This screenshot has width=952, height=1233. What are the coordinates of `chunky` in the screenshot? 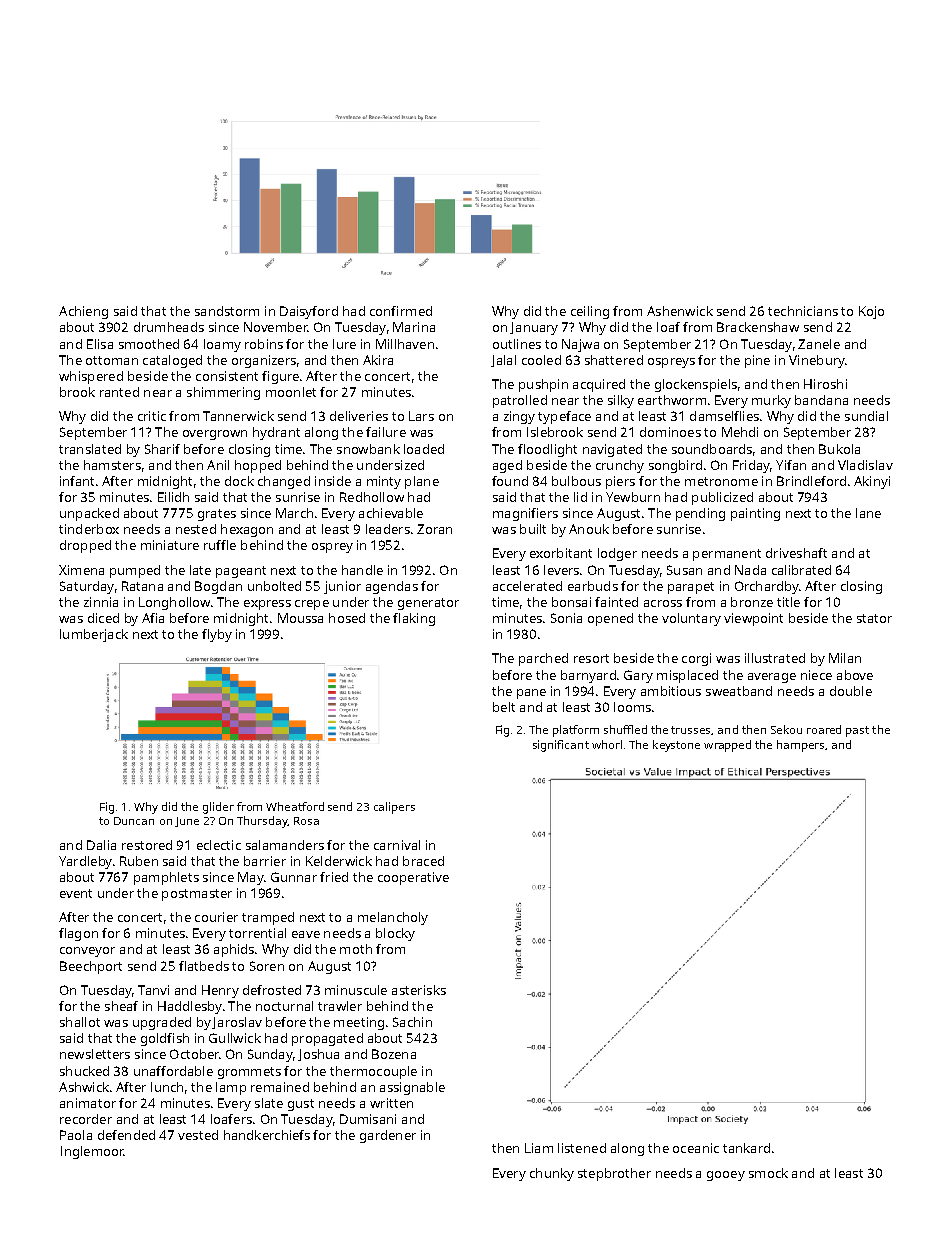 It's located at (552, 1174).
